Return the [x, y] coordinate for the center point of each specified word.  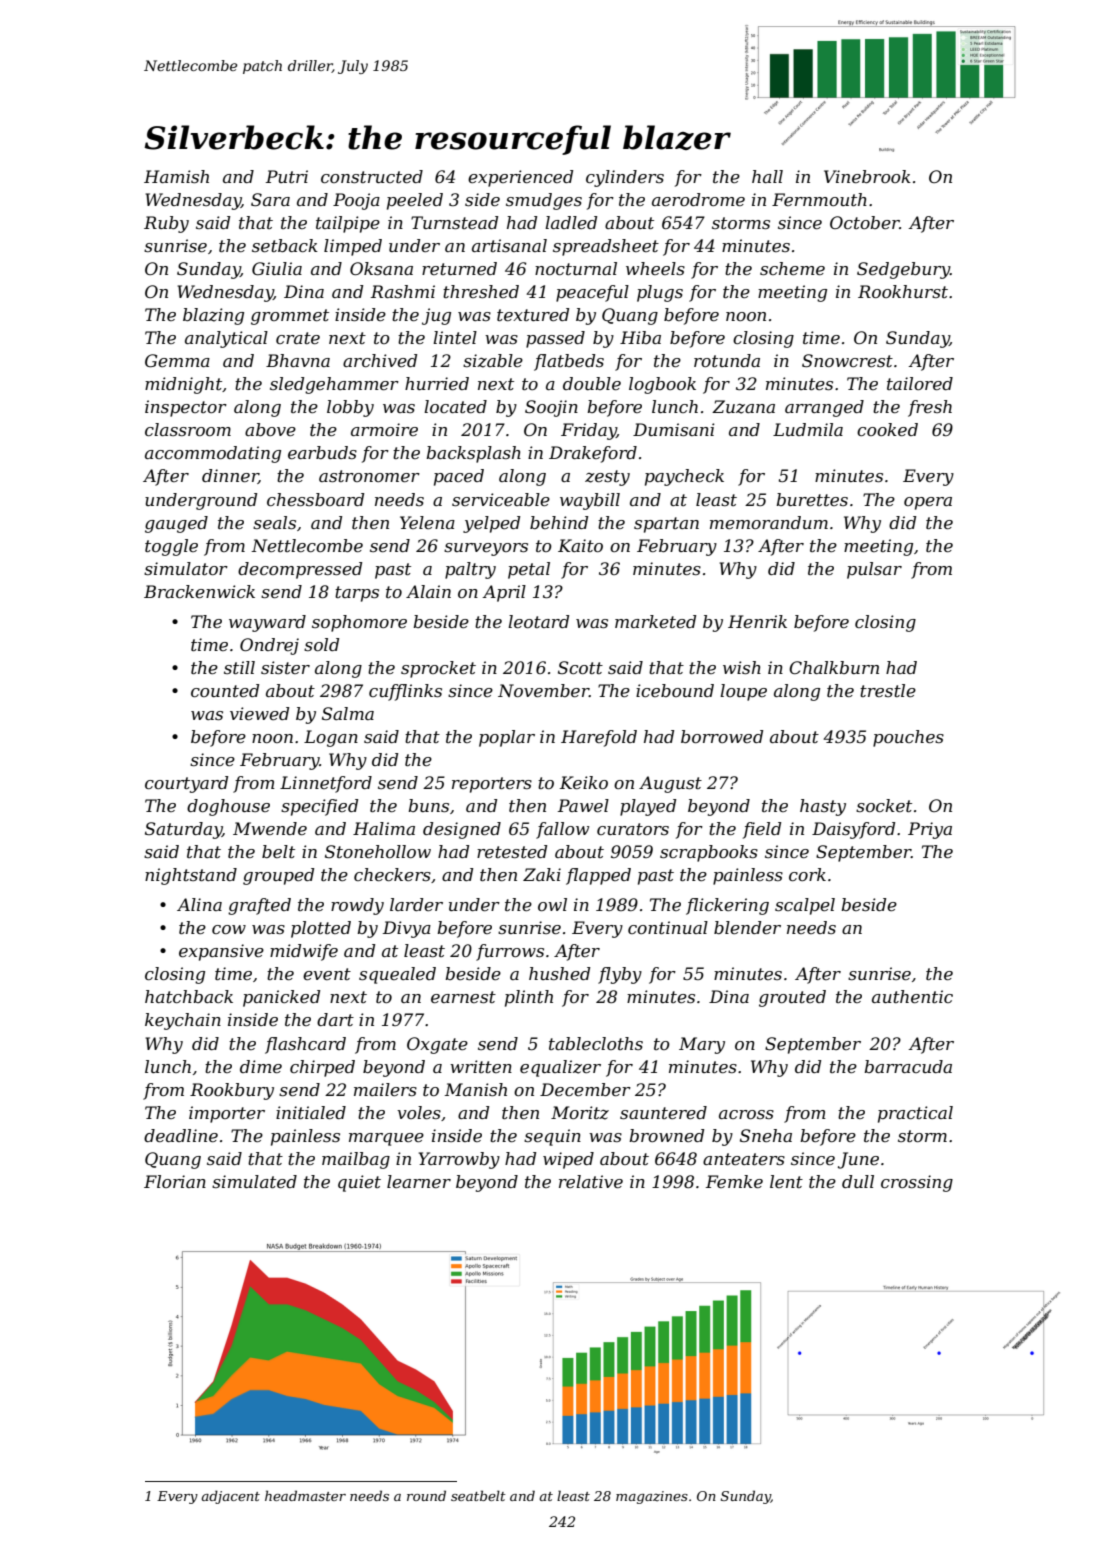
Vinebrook [867, 176]
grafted [259, 906]
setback [285, 245]
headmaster [305, 1495]
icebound [675, 690]
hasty [823, 807]
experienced [520, 178]
